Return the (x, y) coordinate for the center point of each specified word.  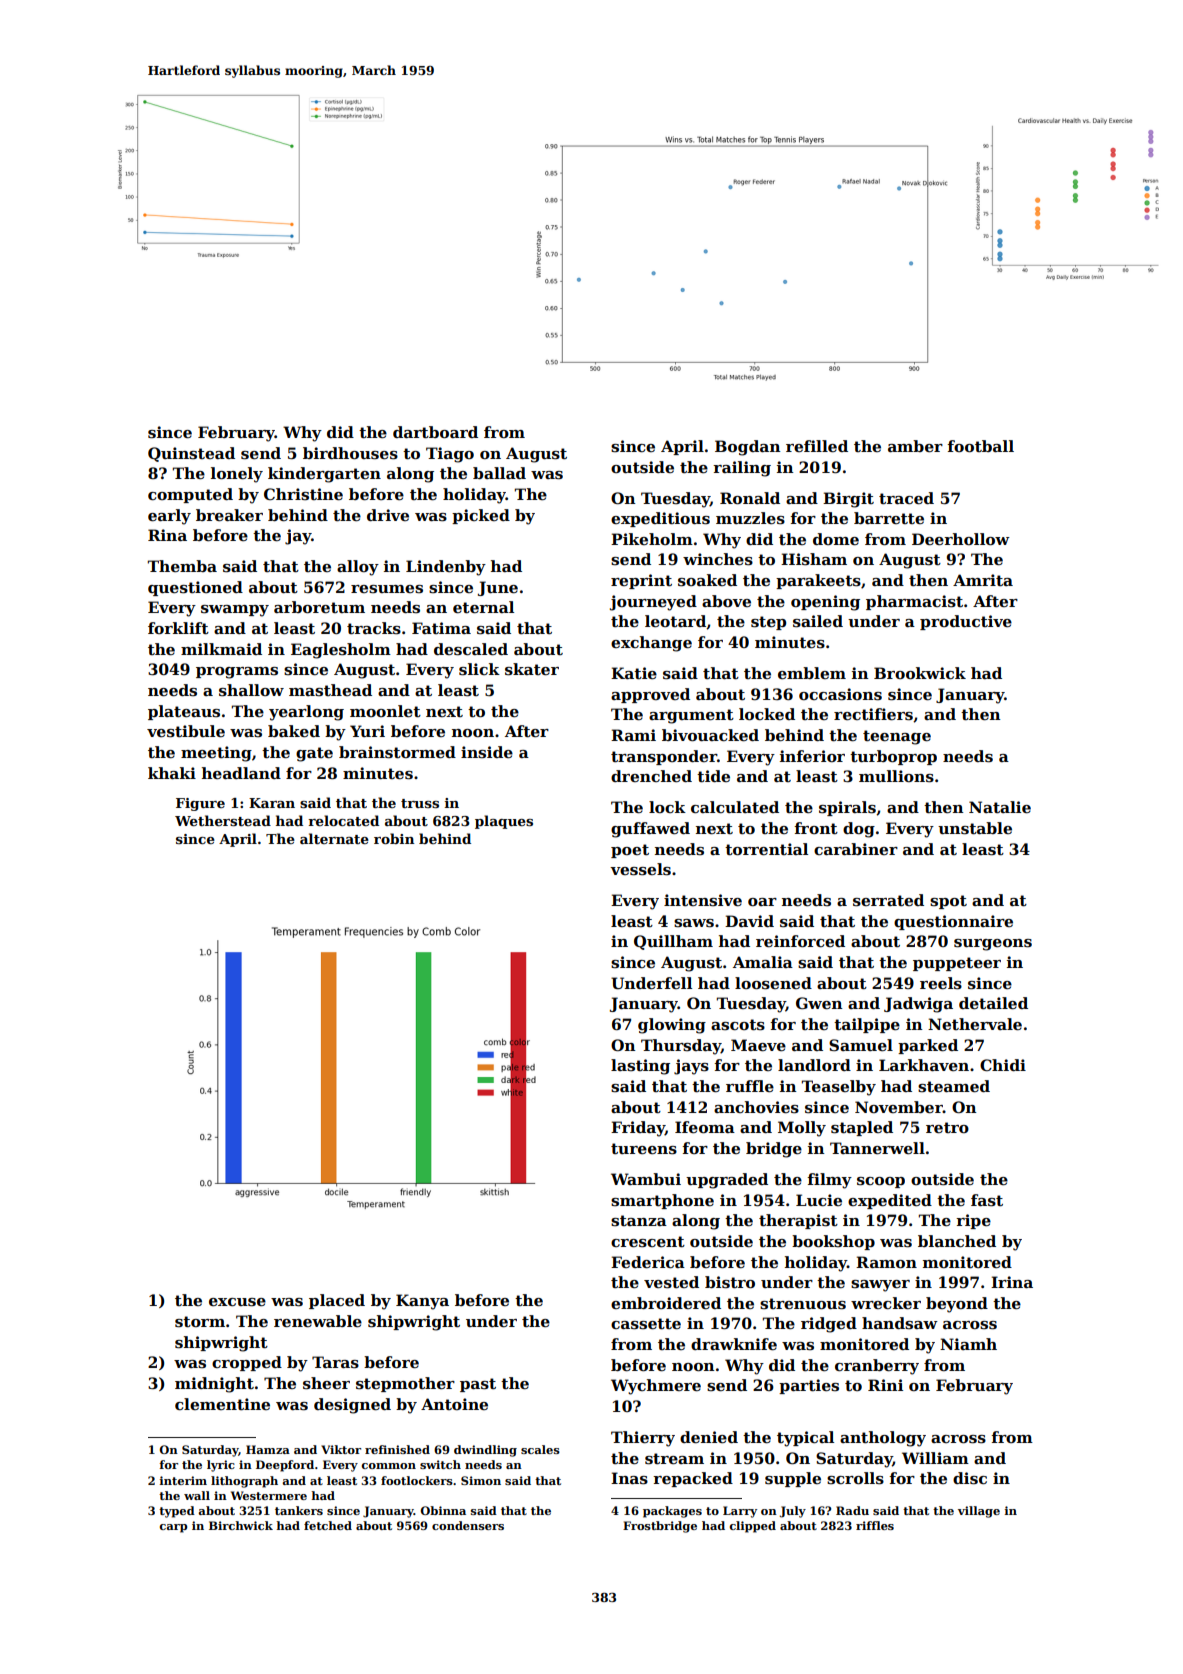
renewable (318, 1321)
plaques (504, 822)
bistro (730, 1282)
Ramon (886, 1262)
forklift (178, 628)
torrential (766, 849)
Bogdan (748, 448)
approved (650, 695)
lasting (640, 1067)
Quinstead (191, 454)
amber (915, 446)
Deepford (285, 1466)
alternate (334, 838)
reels (941, 983)
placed (337, 1301)
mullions (896, 776)
